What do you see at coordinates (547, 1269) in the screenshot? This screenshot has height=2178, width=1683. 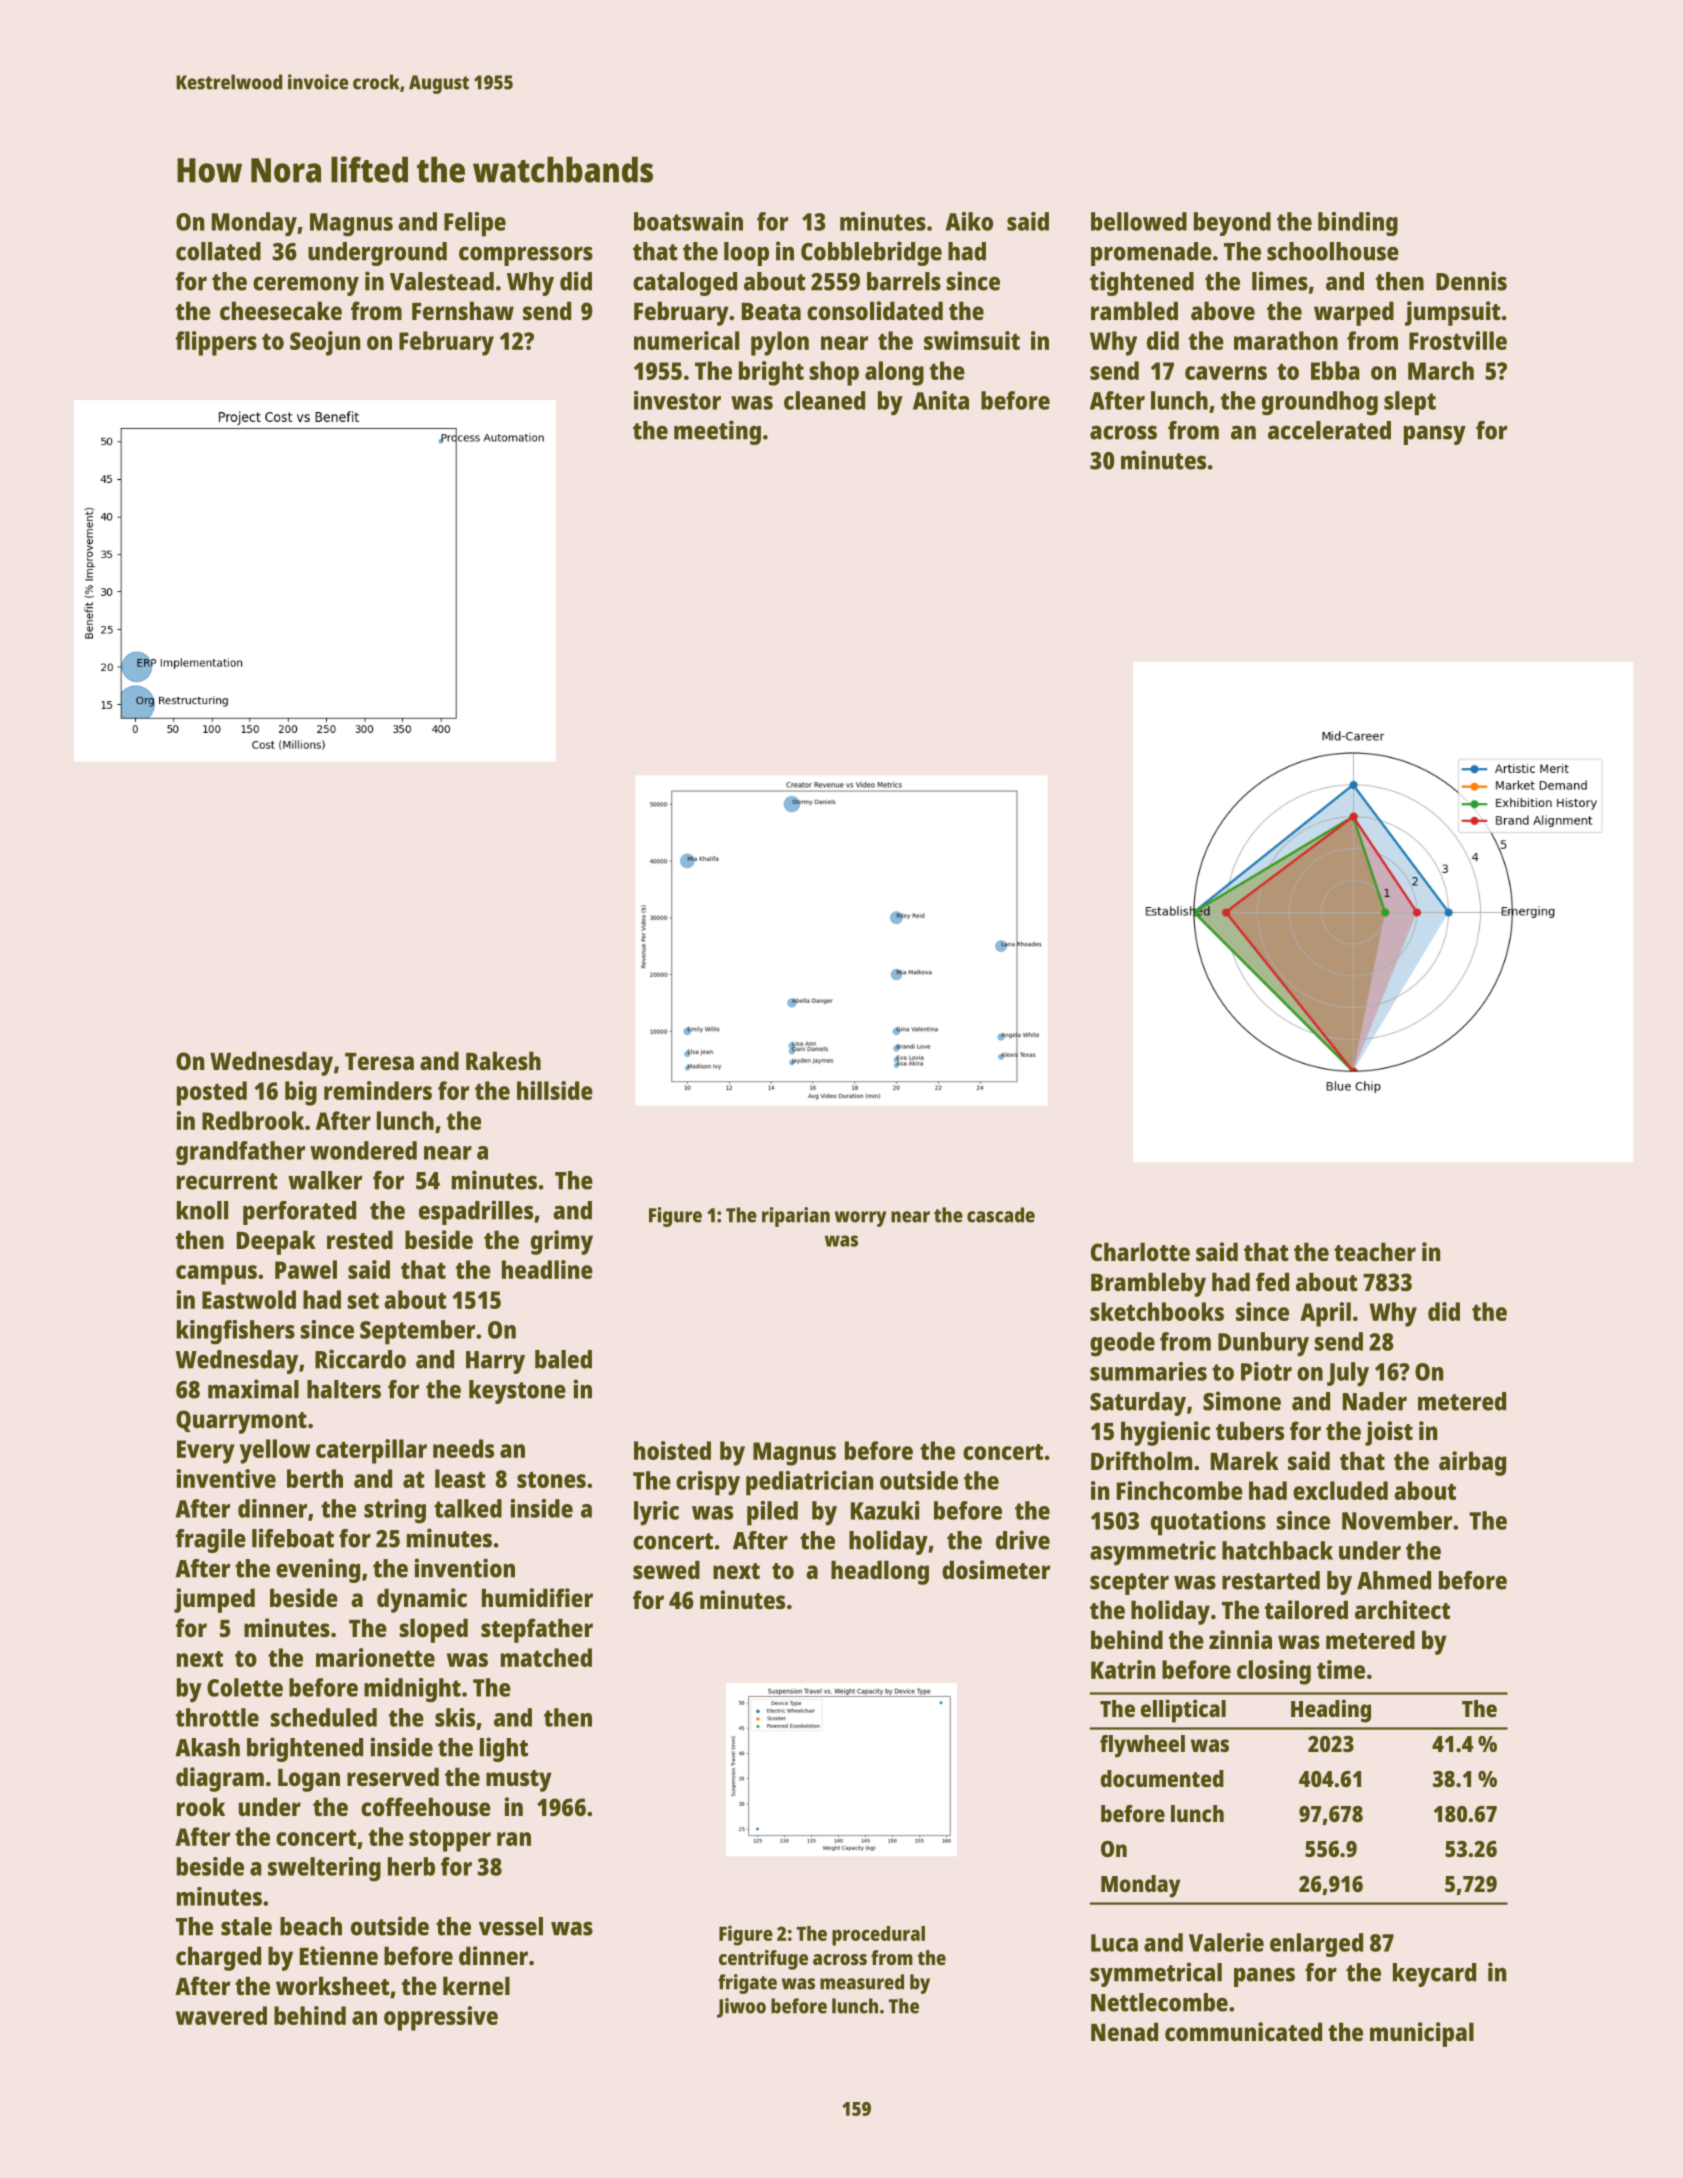 I see `headline` at bounding box center [547, 1269].
